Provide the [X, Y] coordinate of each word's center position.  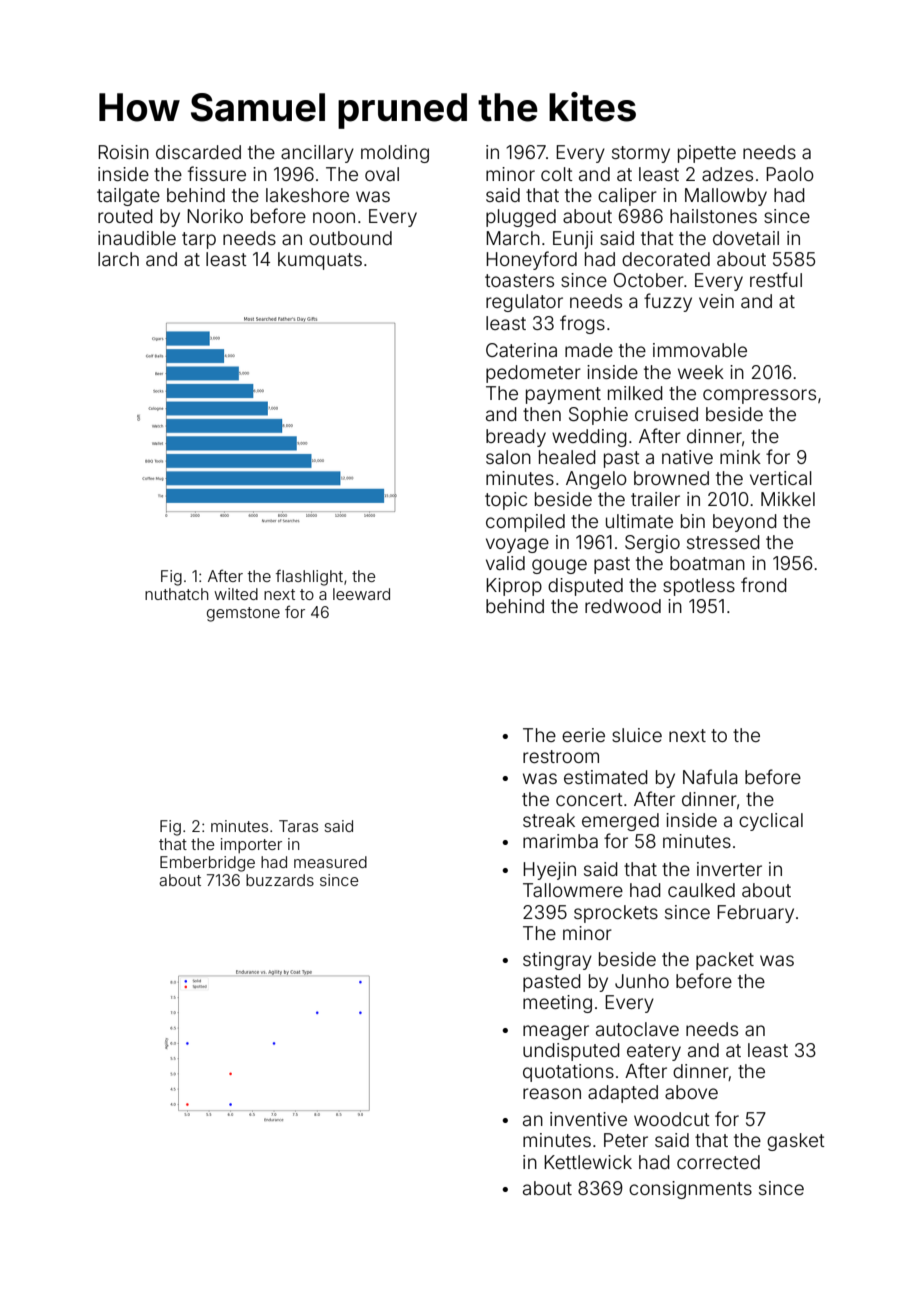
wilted [236, 594]
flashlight [309, 577]
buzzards [280, 880]
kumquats [320, 261]
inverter [729, 869]
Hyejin [549, 871]
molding [395, 154]
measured [330, 862]
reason [552, 1093]
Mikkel [788, 499]
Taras [298, 826]
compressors [759, 396]
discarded [198, 152]
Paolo [790, 174]
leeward [361, 594]
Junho [642, 981]
